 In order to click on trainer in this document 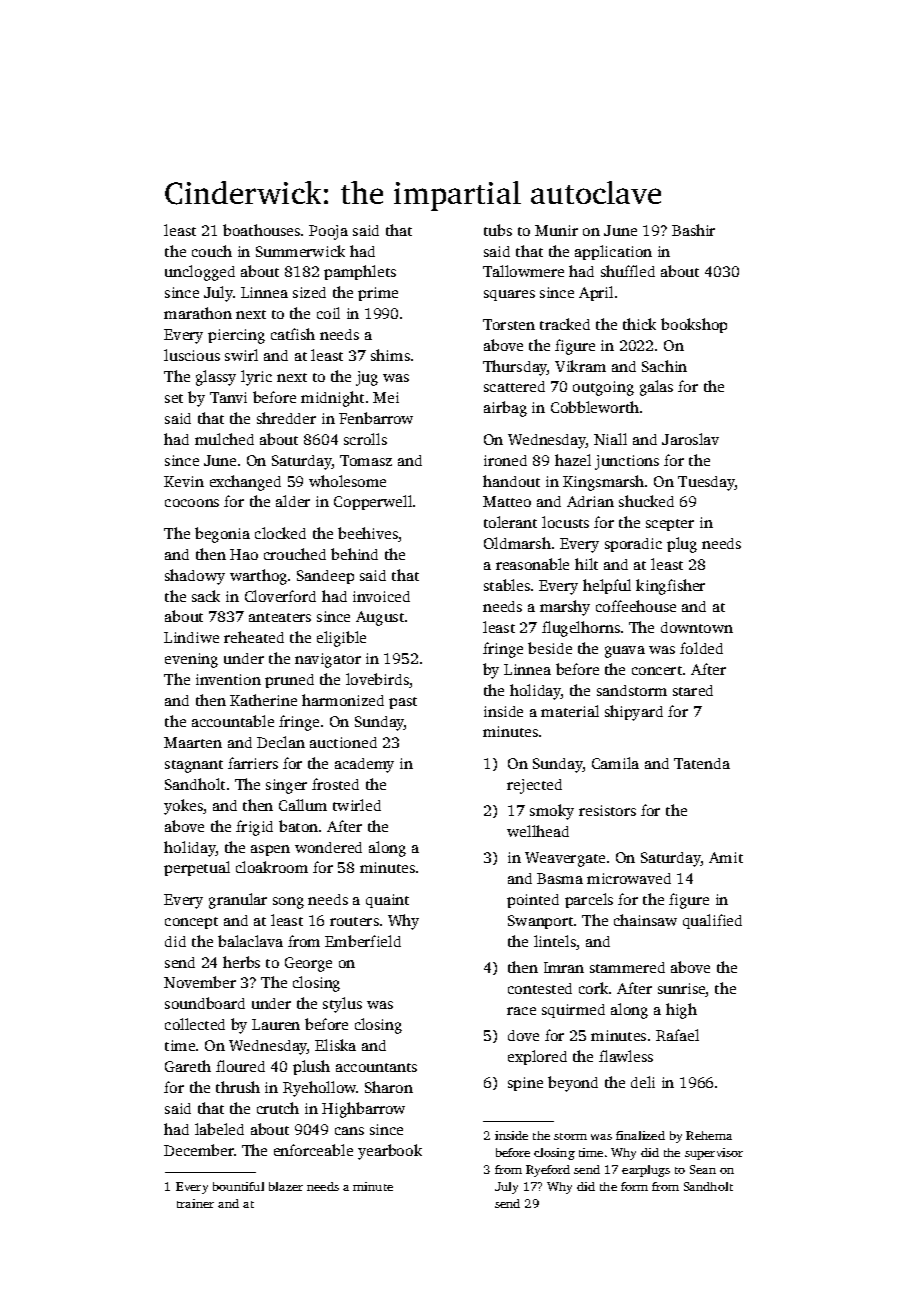, I will do `click(195, 1203)`.
